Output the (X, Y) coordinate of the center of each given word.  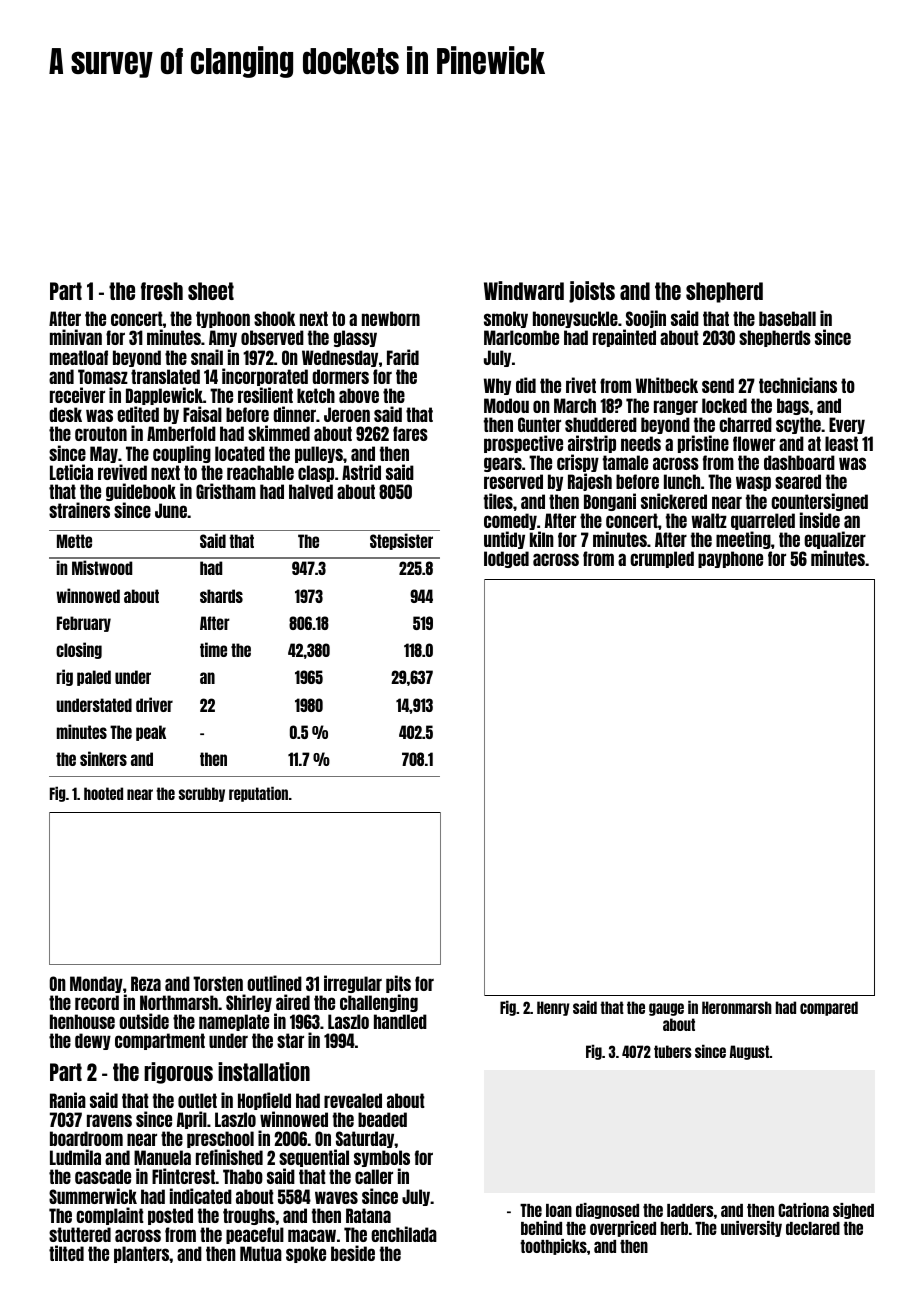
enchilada (404, 1234)
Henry (553, 1008)
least (841, 443)
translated (165, 376)
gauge (666, 1009)
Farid (403, 357)
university (751, 1229)
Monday (96, 984)
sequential (314, 1159)
